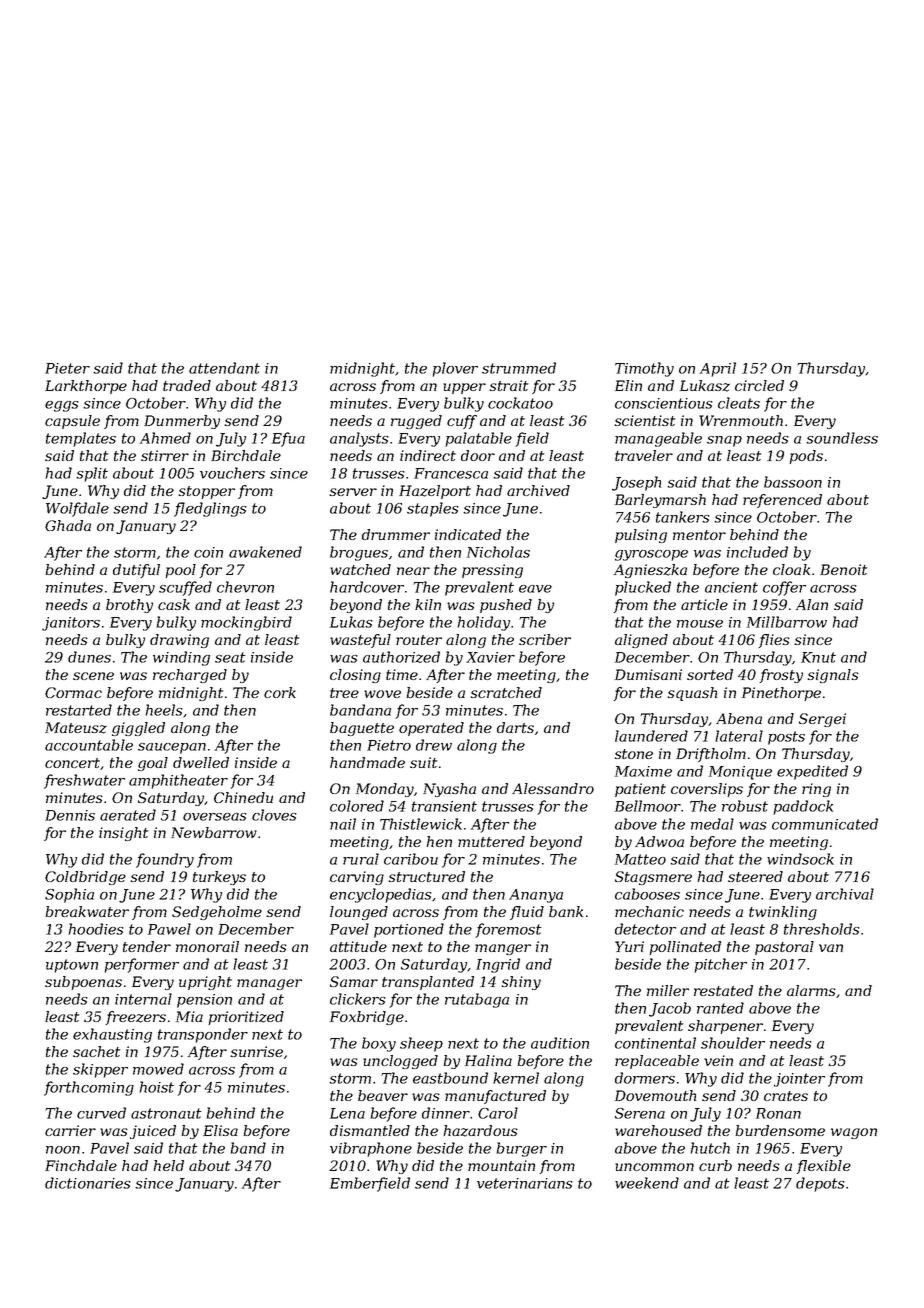  Describe the element at coordinates (536, 896) in the document. I see `Ananya` at that location.
